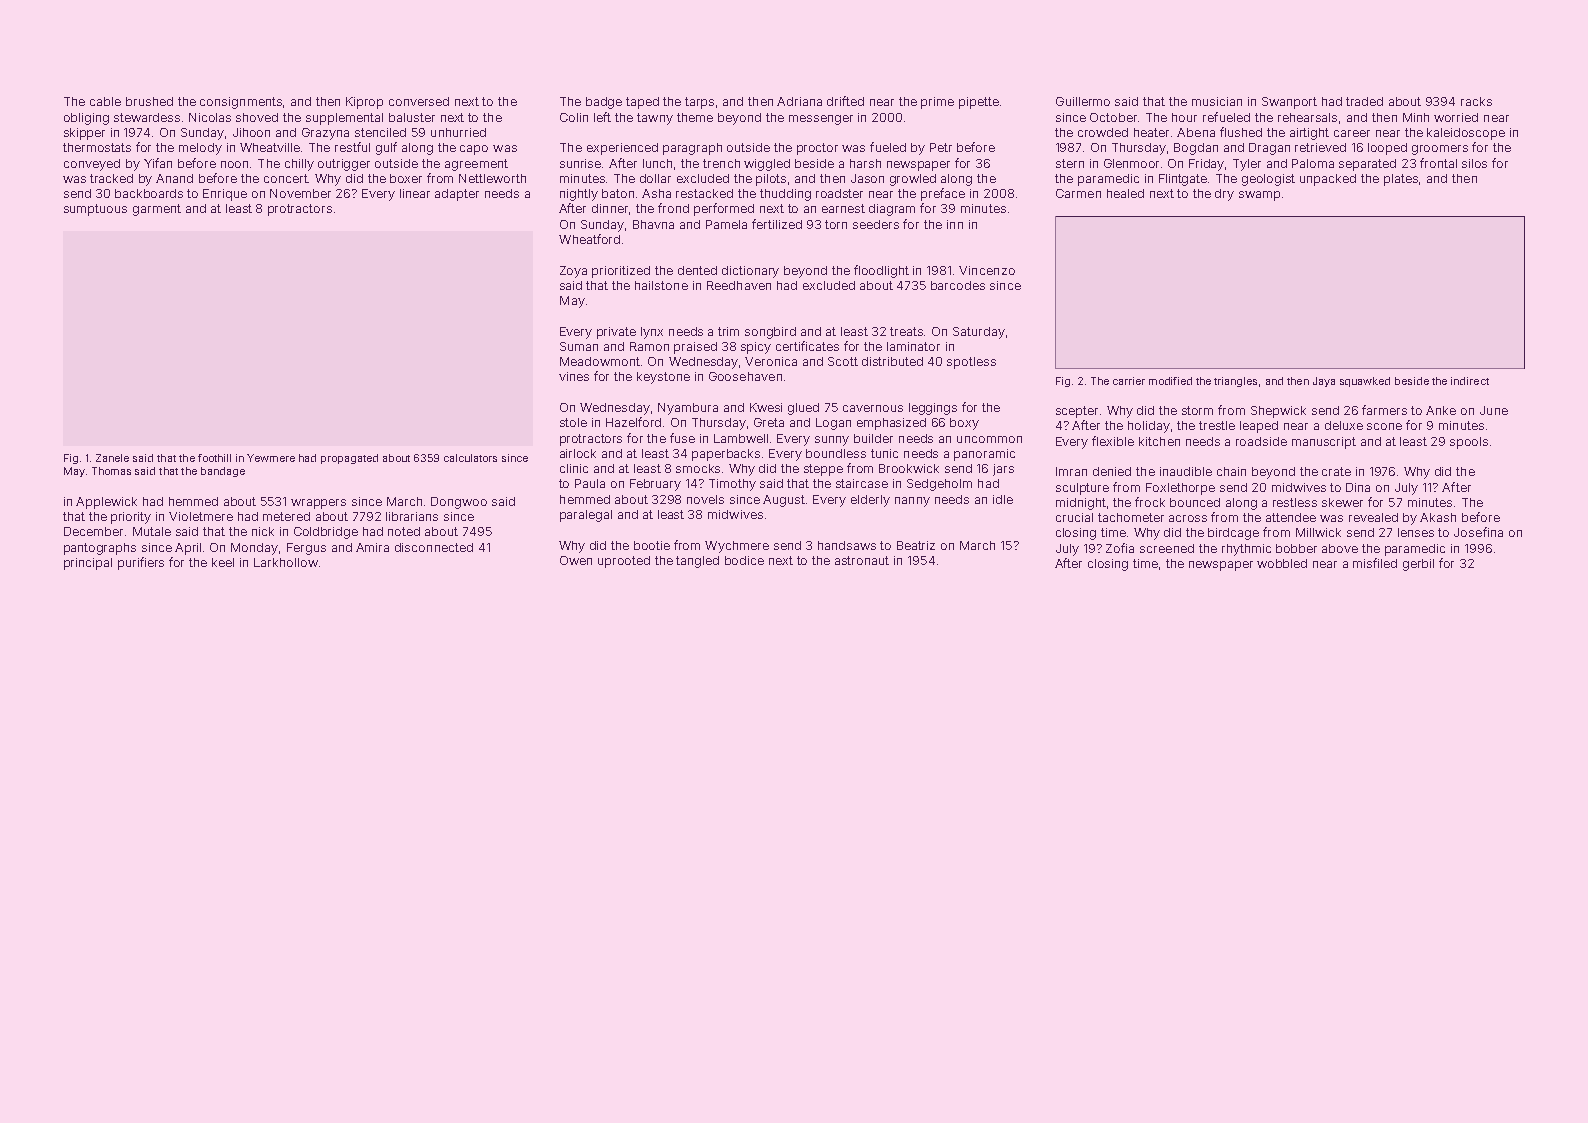  I want to click on taped, so click(642, 103).
